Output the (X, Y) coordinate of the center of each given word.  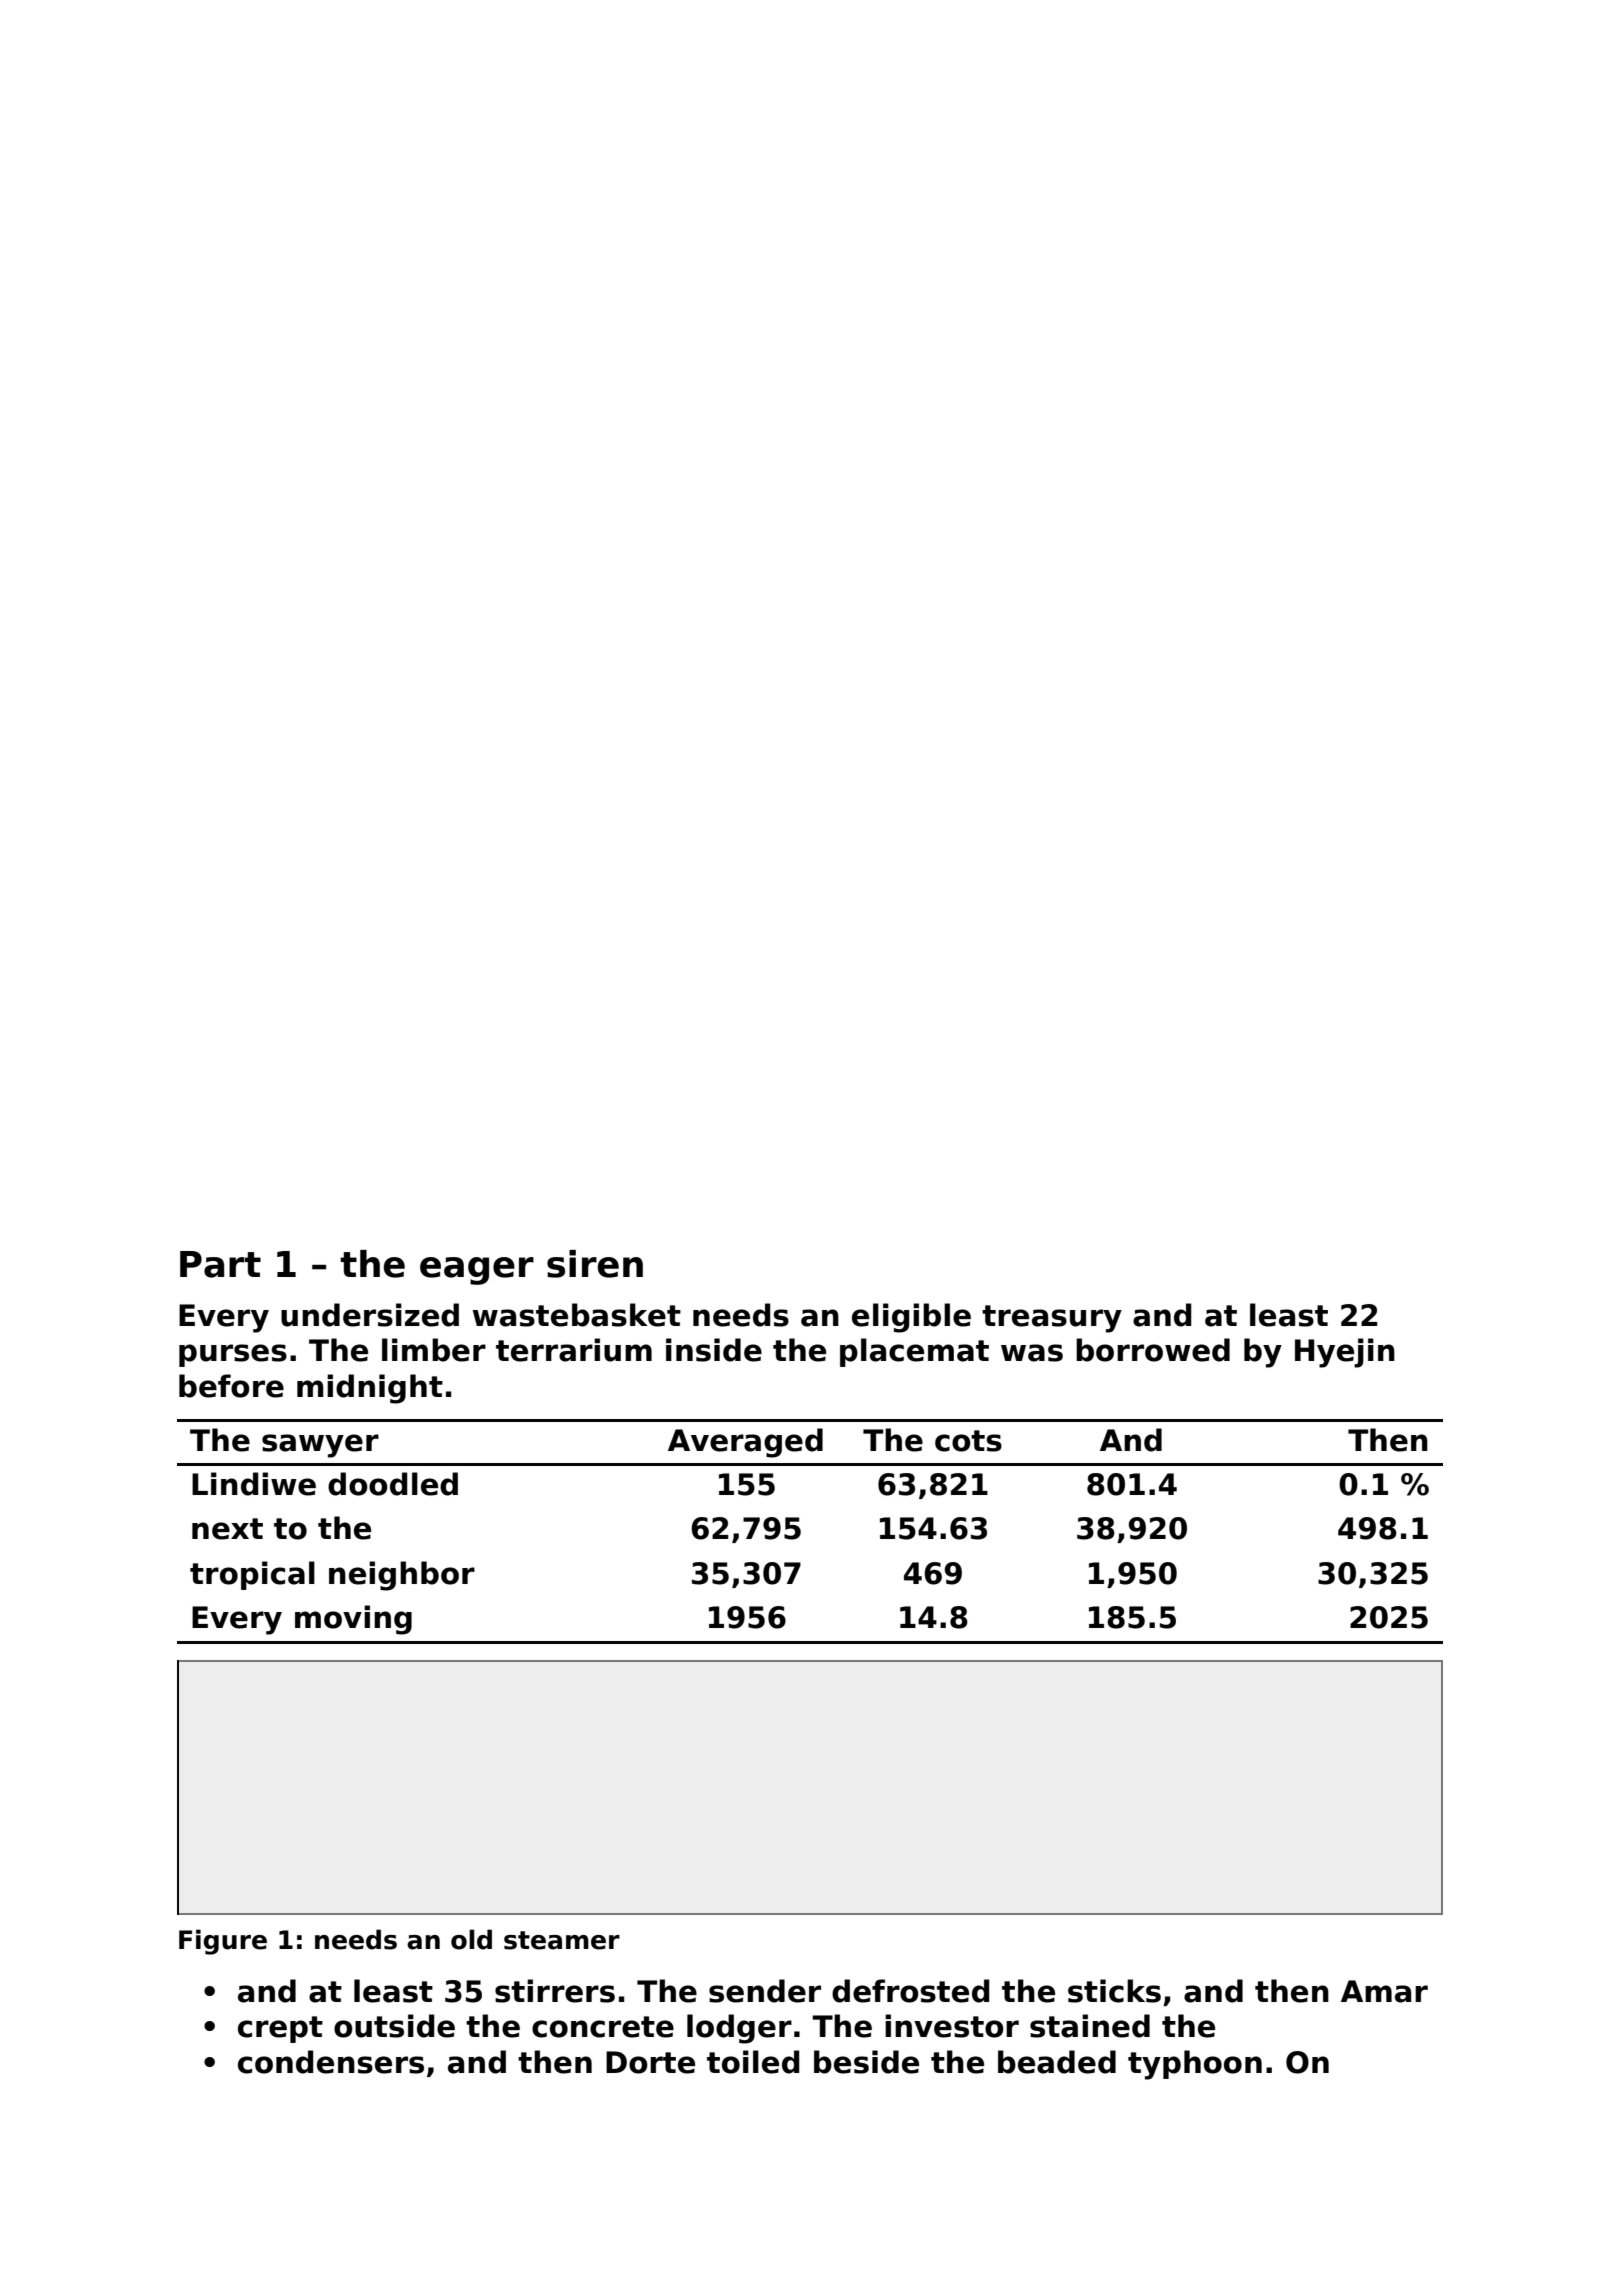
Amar (1384, 1991)
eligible (911, 1318)
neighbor (402, 1576)
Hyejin (1345, 1353)
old (471, 1939)
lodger (739, 2029)
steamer (562, 1940)
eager (477, 1271)
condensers (331, 2062)
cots (968, 1441)
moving (353, 1620)
